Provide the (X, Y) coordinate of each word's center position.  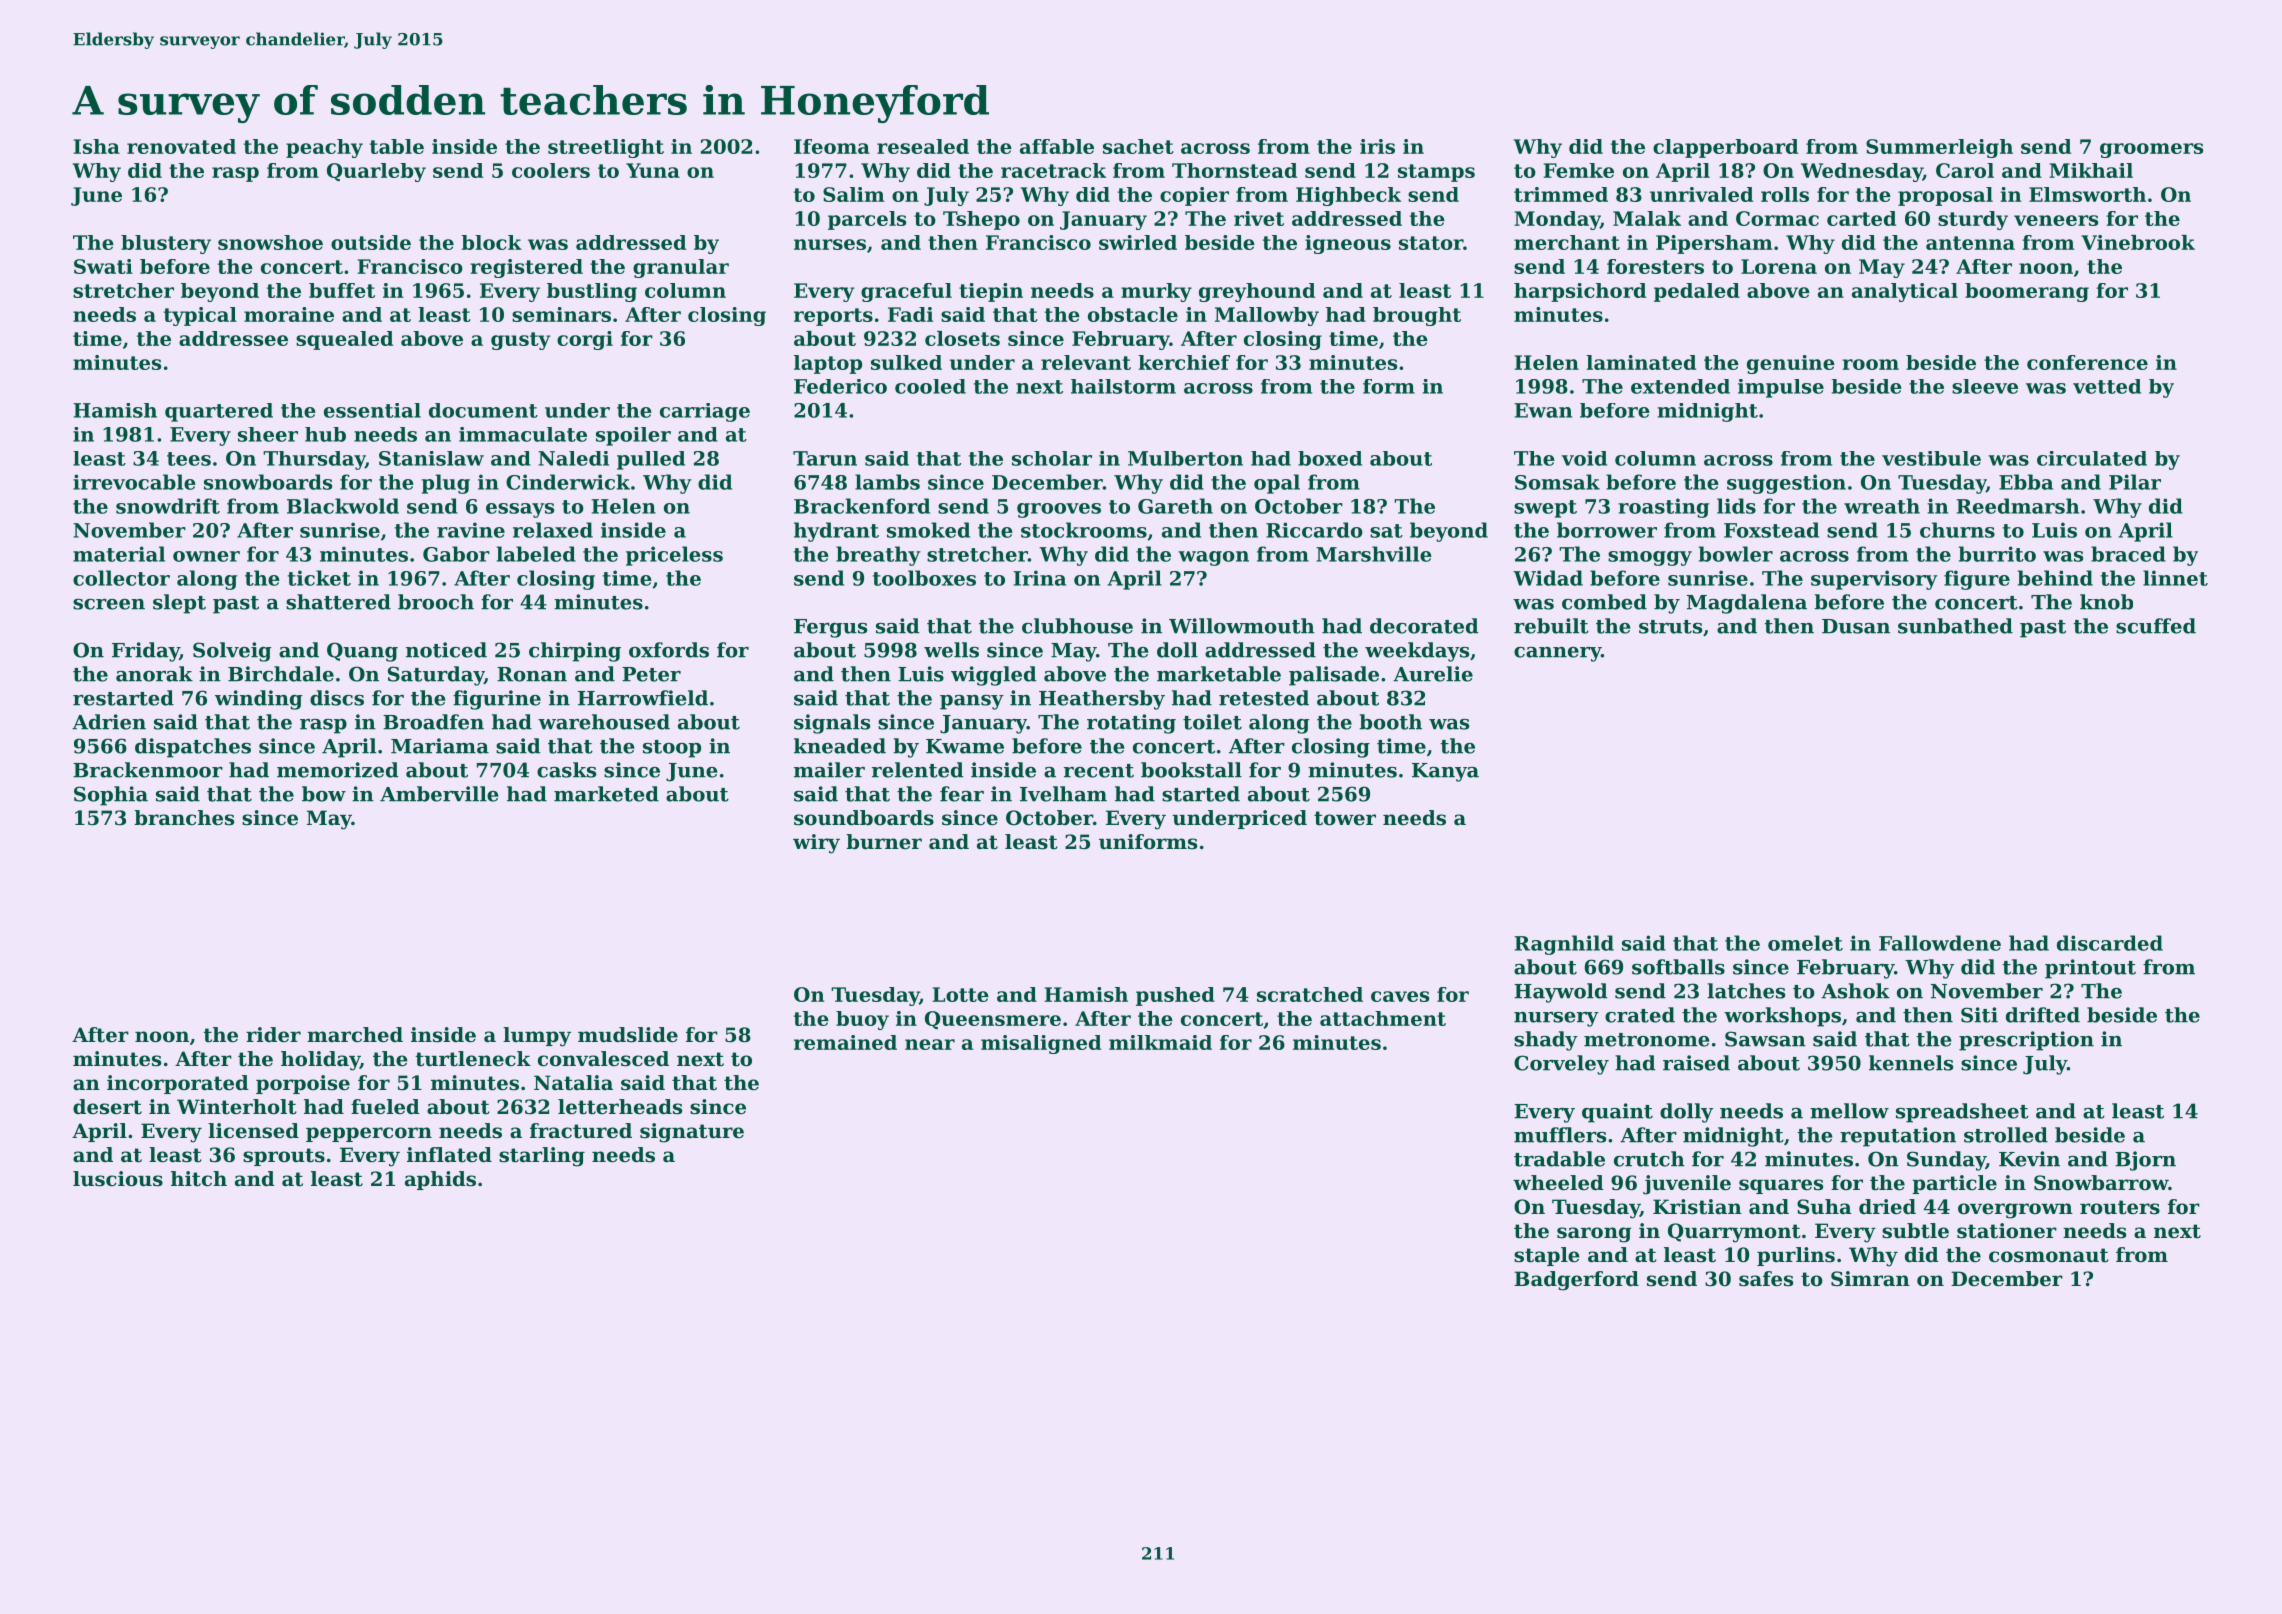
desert (107, 1107)
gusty (521, 341)
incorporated (178, 1084)
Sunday (1946, 1161)
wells (951, 650)
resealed (923, 146)
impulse (1781, 388)
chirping (575, 652)
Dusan (1856, 626)
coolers (551, 170)
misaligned (1041, 1044)
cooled (930, 386)
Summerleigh (1939, 148)
